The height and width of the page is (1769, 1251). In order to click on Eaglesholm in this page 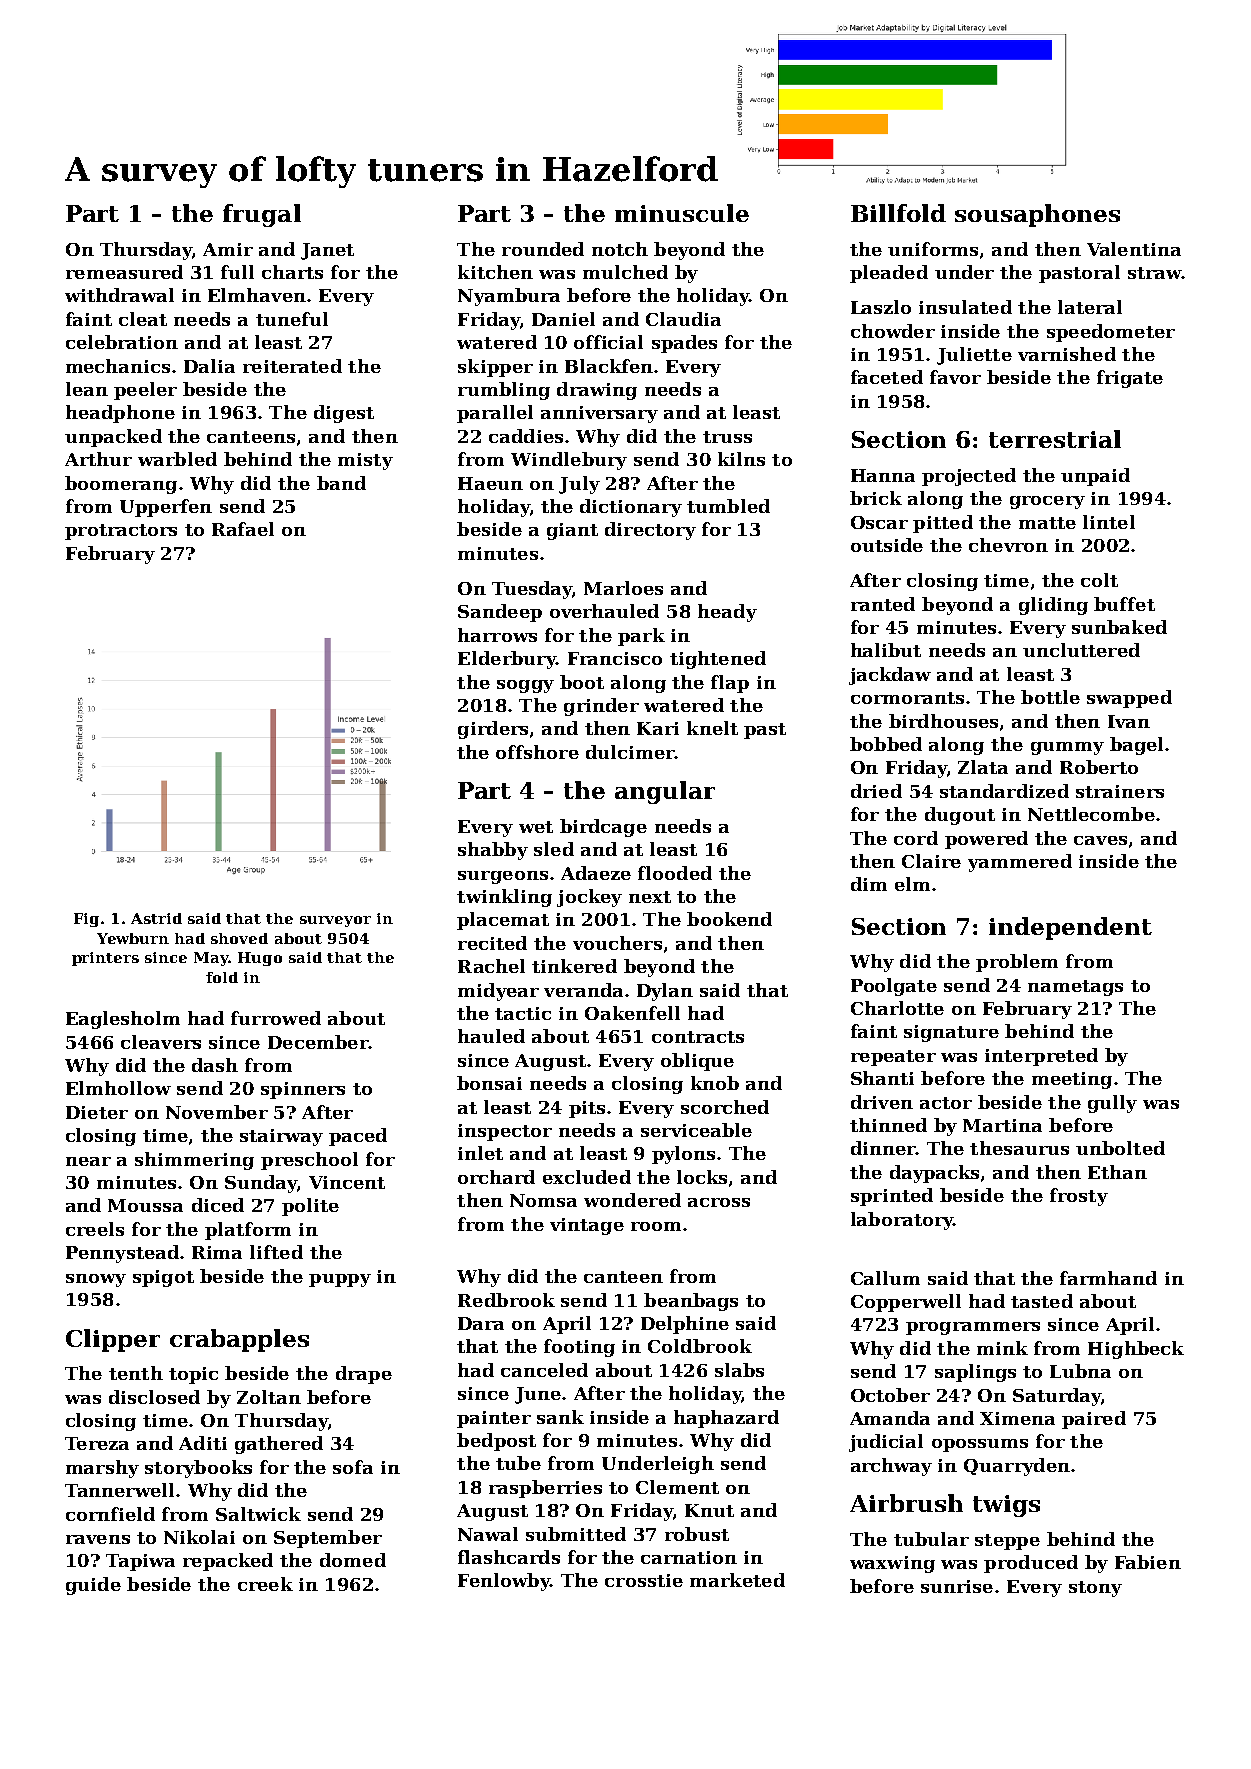, I will do `click(123, 1020)`.
